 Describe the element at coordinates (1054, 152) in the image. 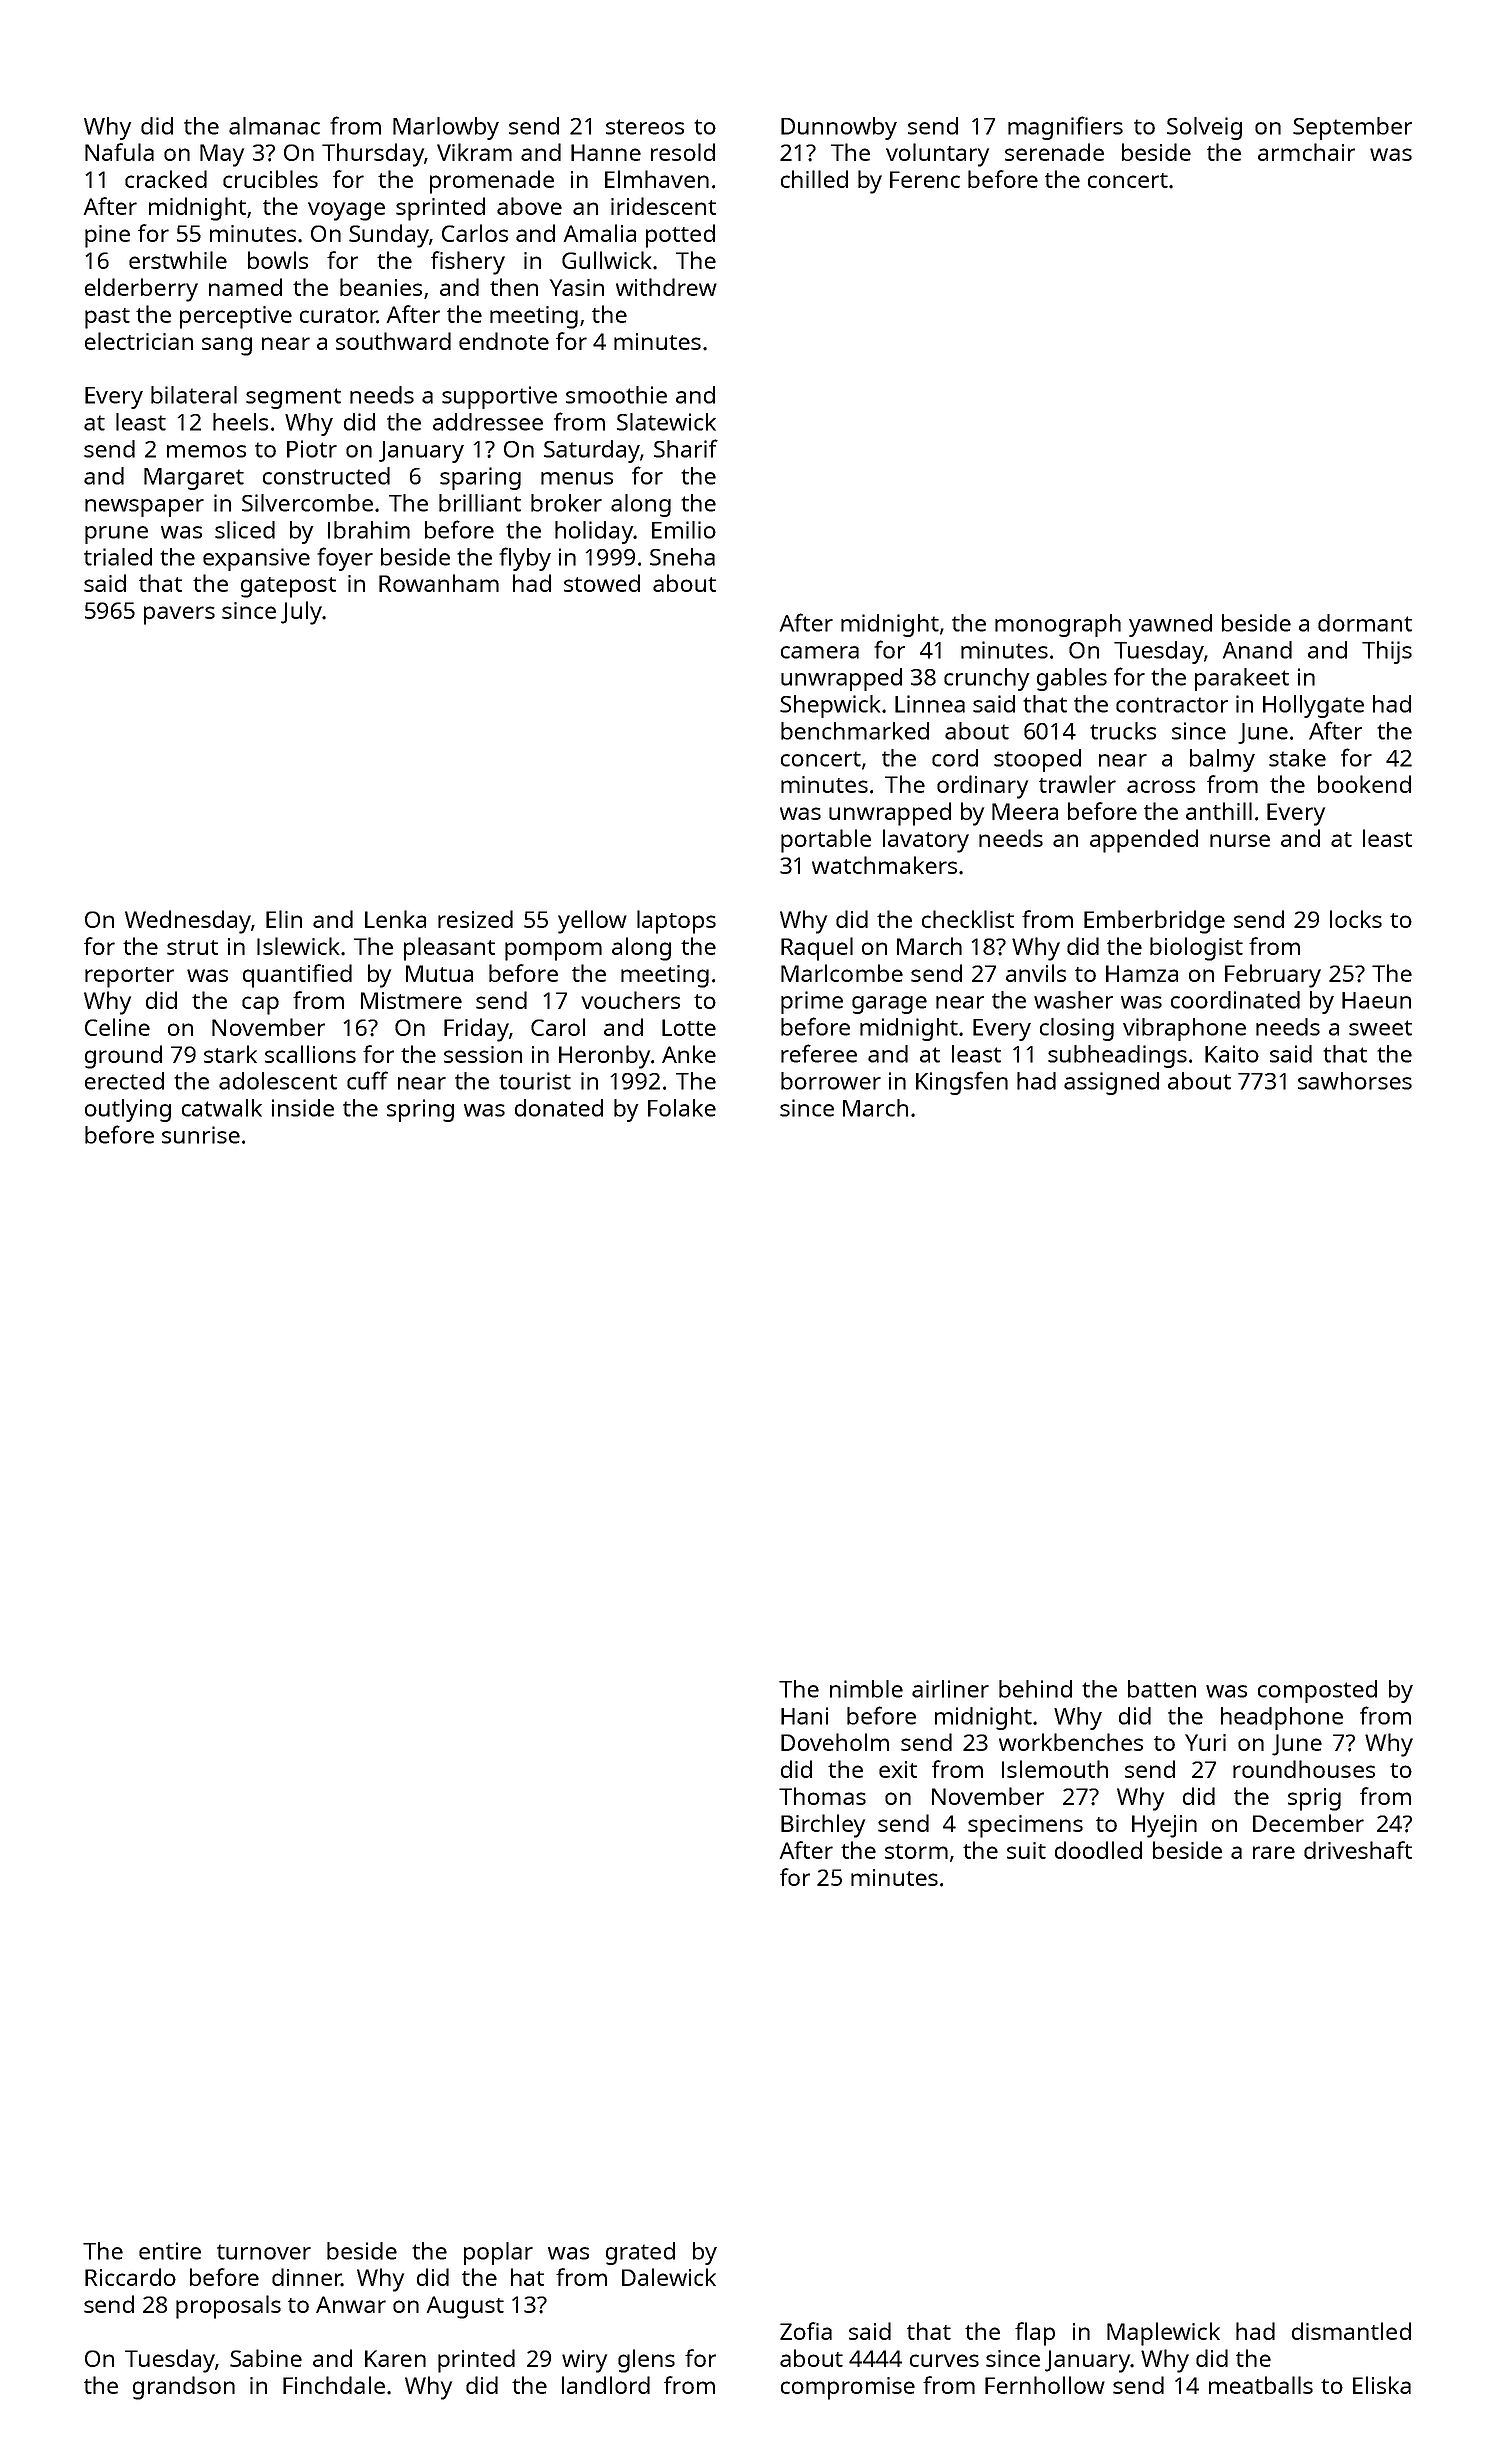

I see `serenade` at that location.
